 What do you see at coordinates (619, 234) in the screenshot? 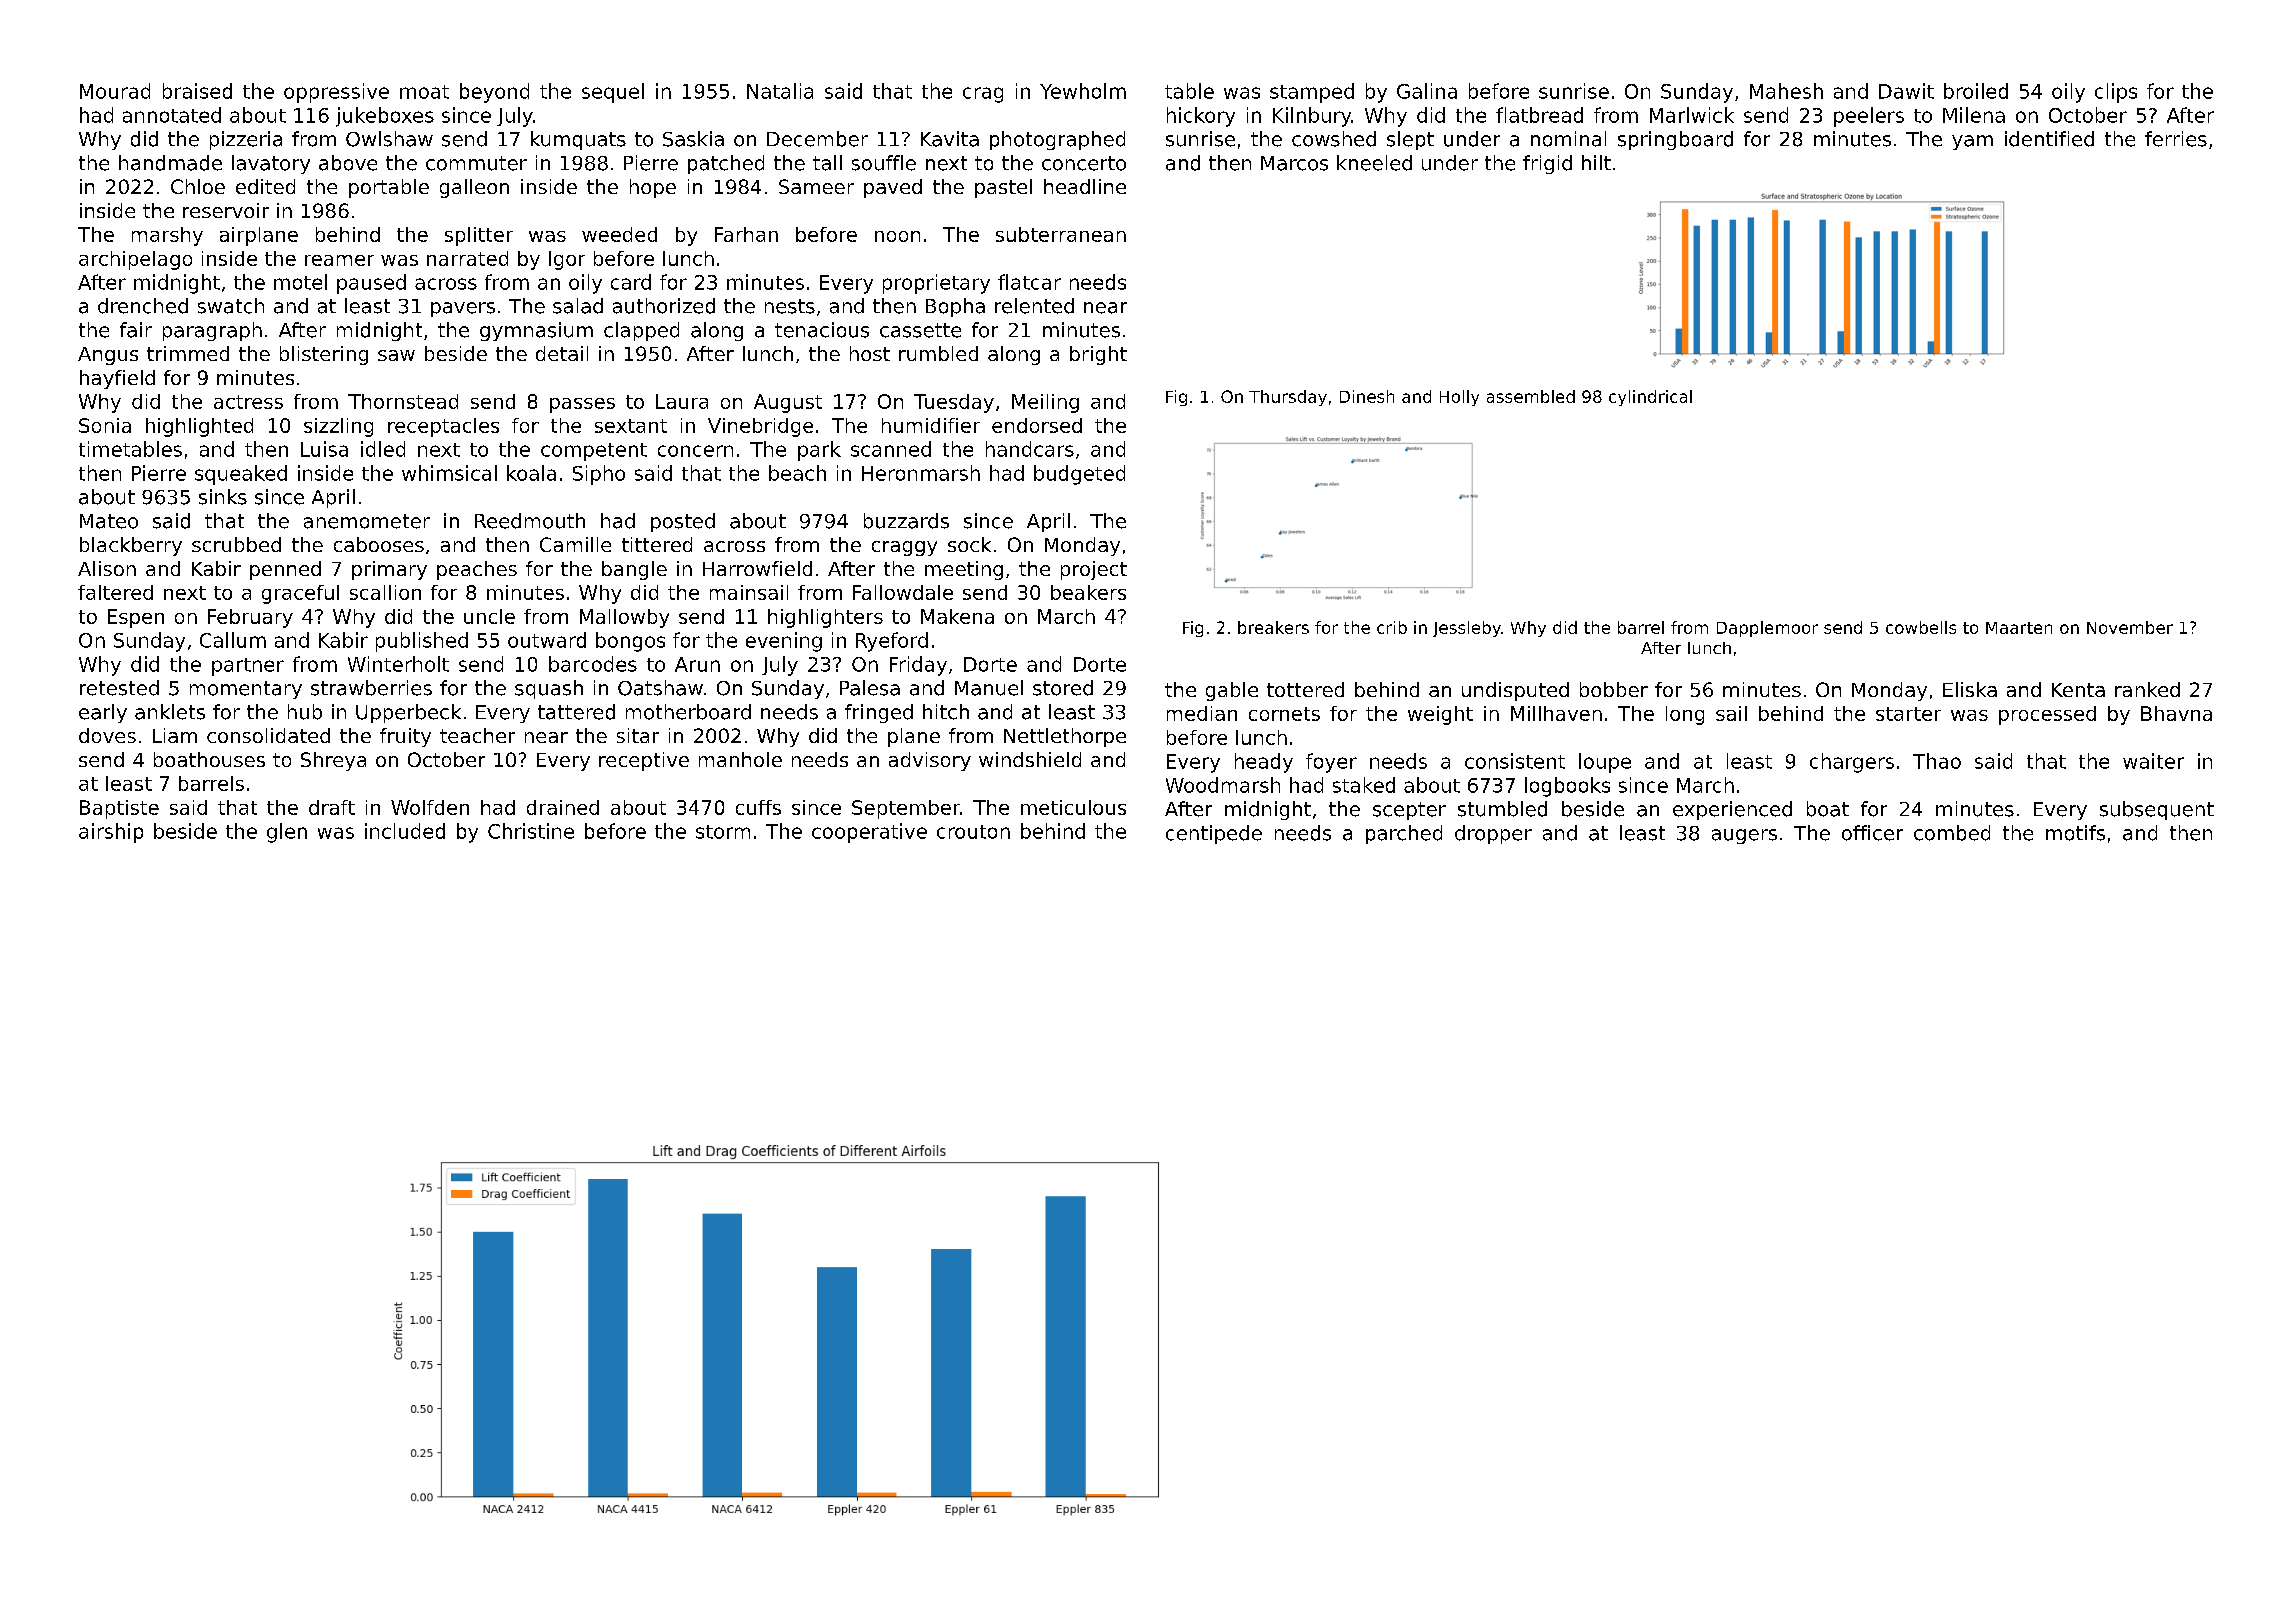
I see `weeded` at bounding box center [619, 234].
